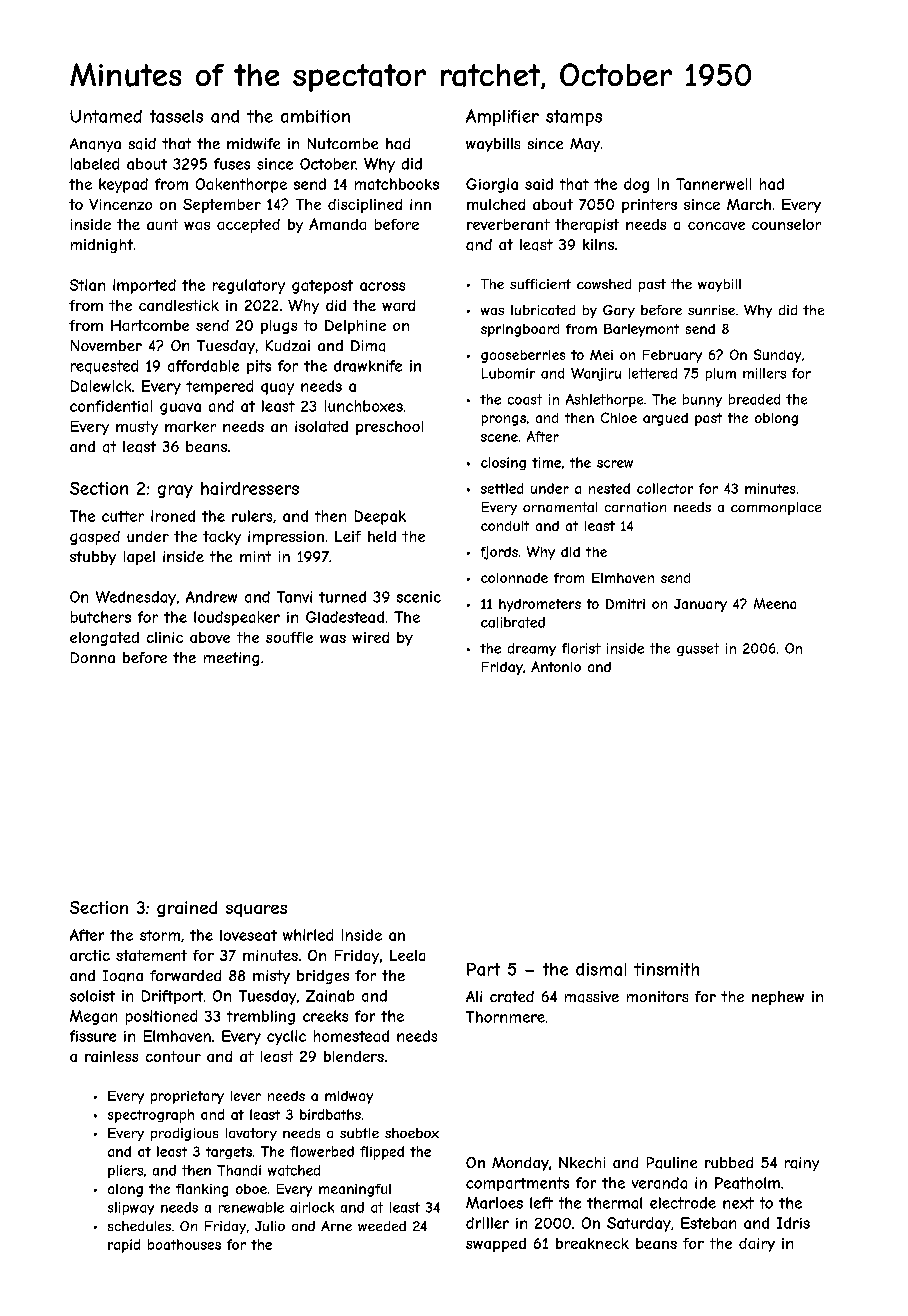  I want to click on sunrise, so click(711, 310).
